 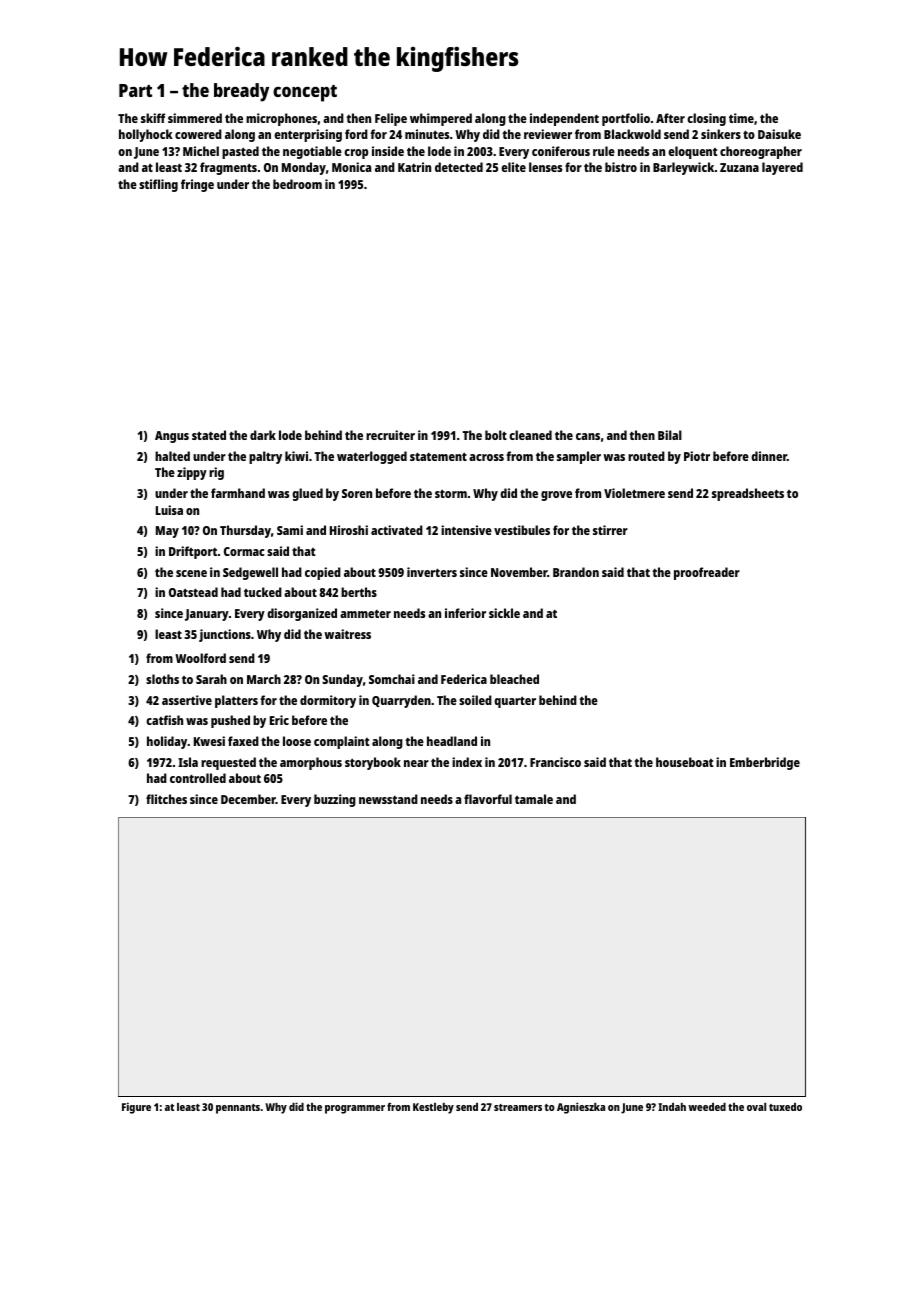 What do you see at coordinates (248, 799) in the screenshot?
I see `December` at bounding box center [248, 799].
